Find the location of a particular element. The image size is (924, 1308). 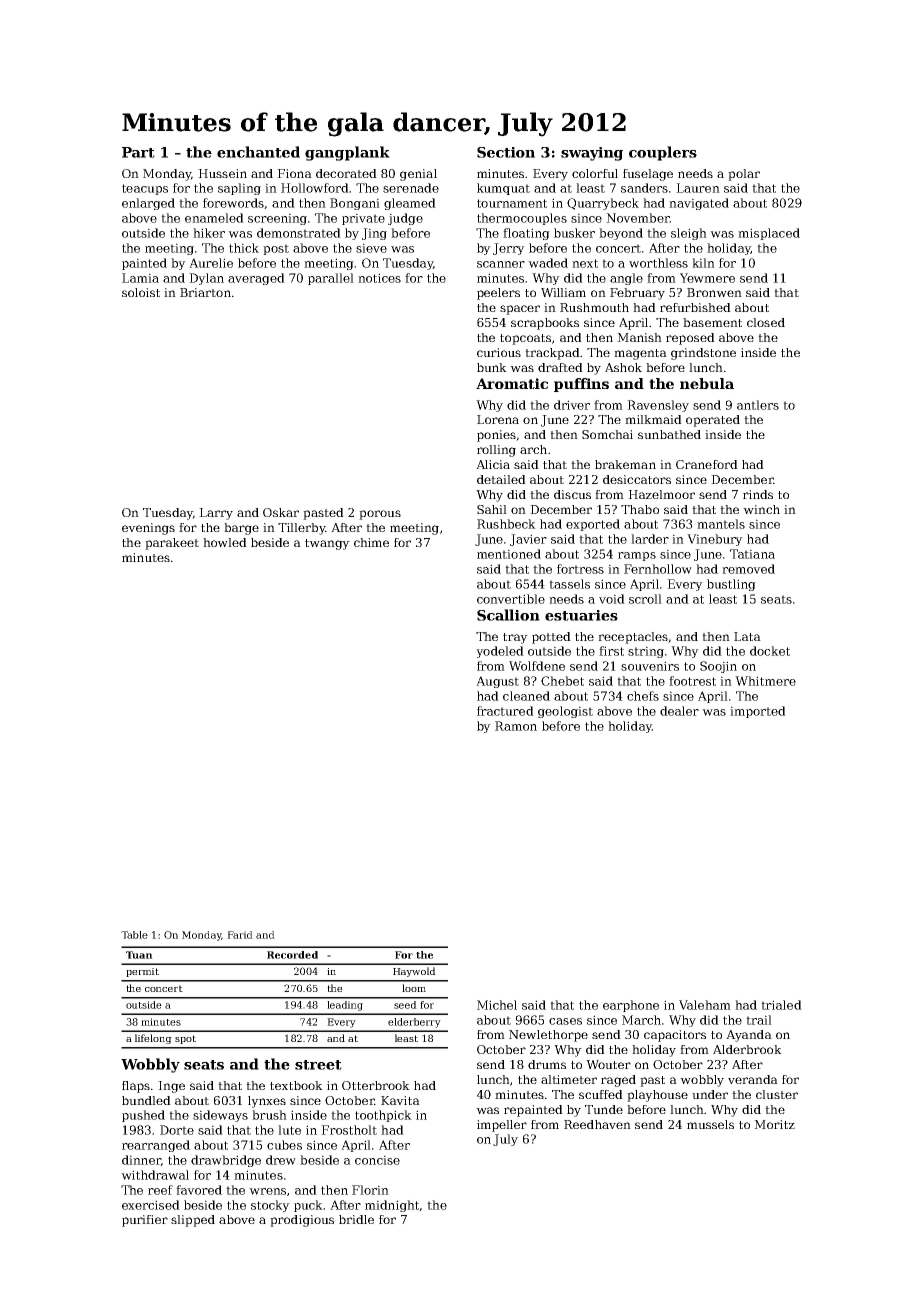

bridle is located at coordinates (356, 1219).
